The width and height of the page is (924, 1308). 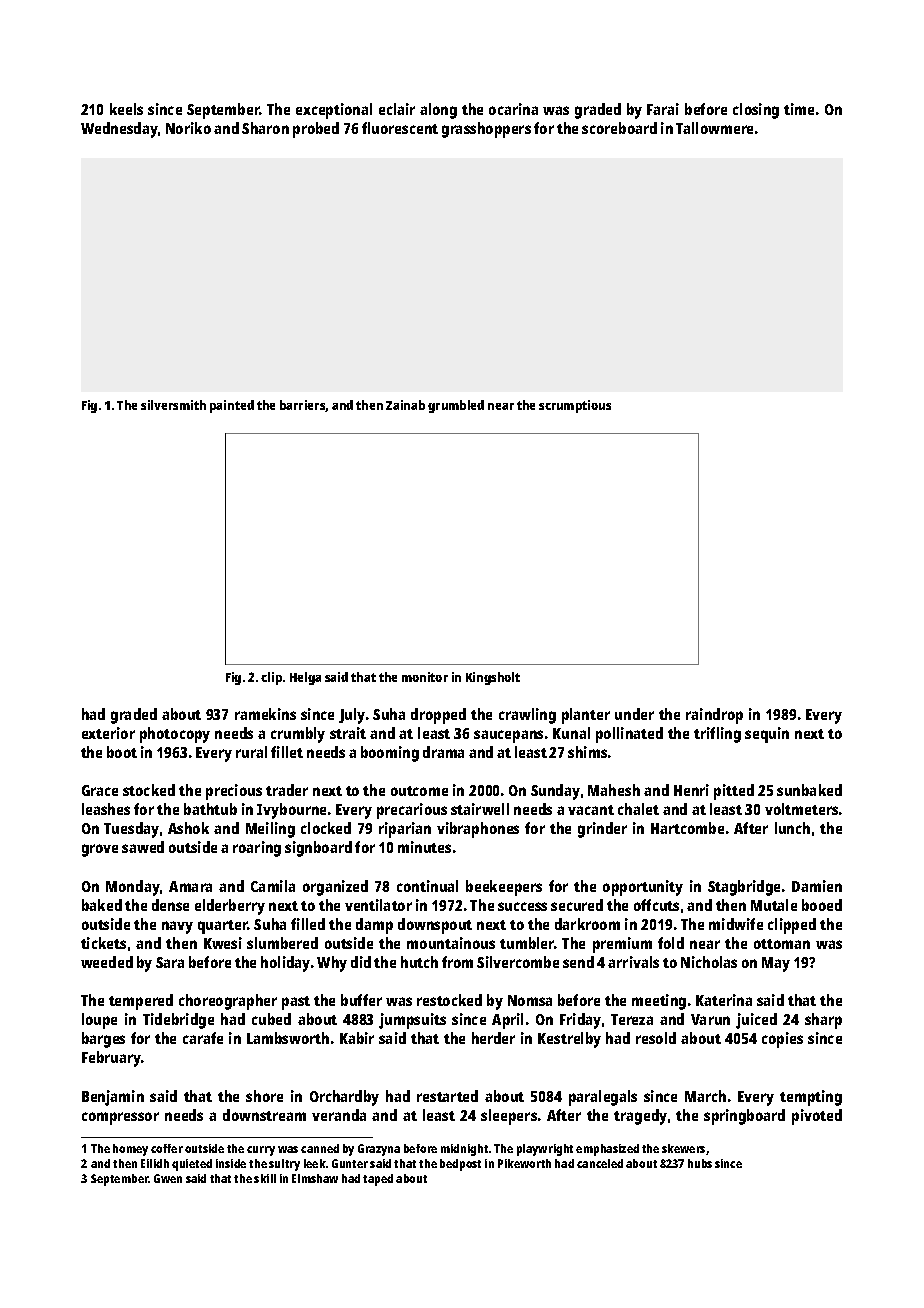 What do you see at coordinates (443, 752) in the page?
I see `drama` at bounding box center [443, 752].
